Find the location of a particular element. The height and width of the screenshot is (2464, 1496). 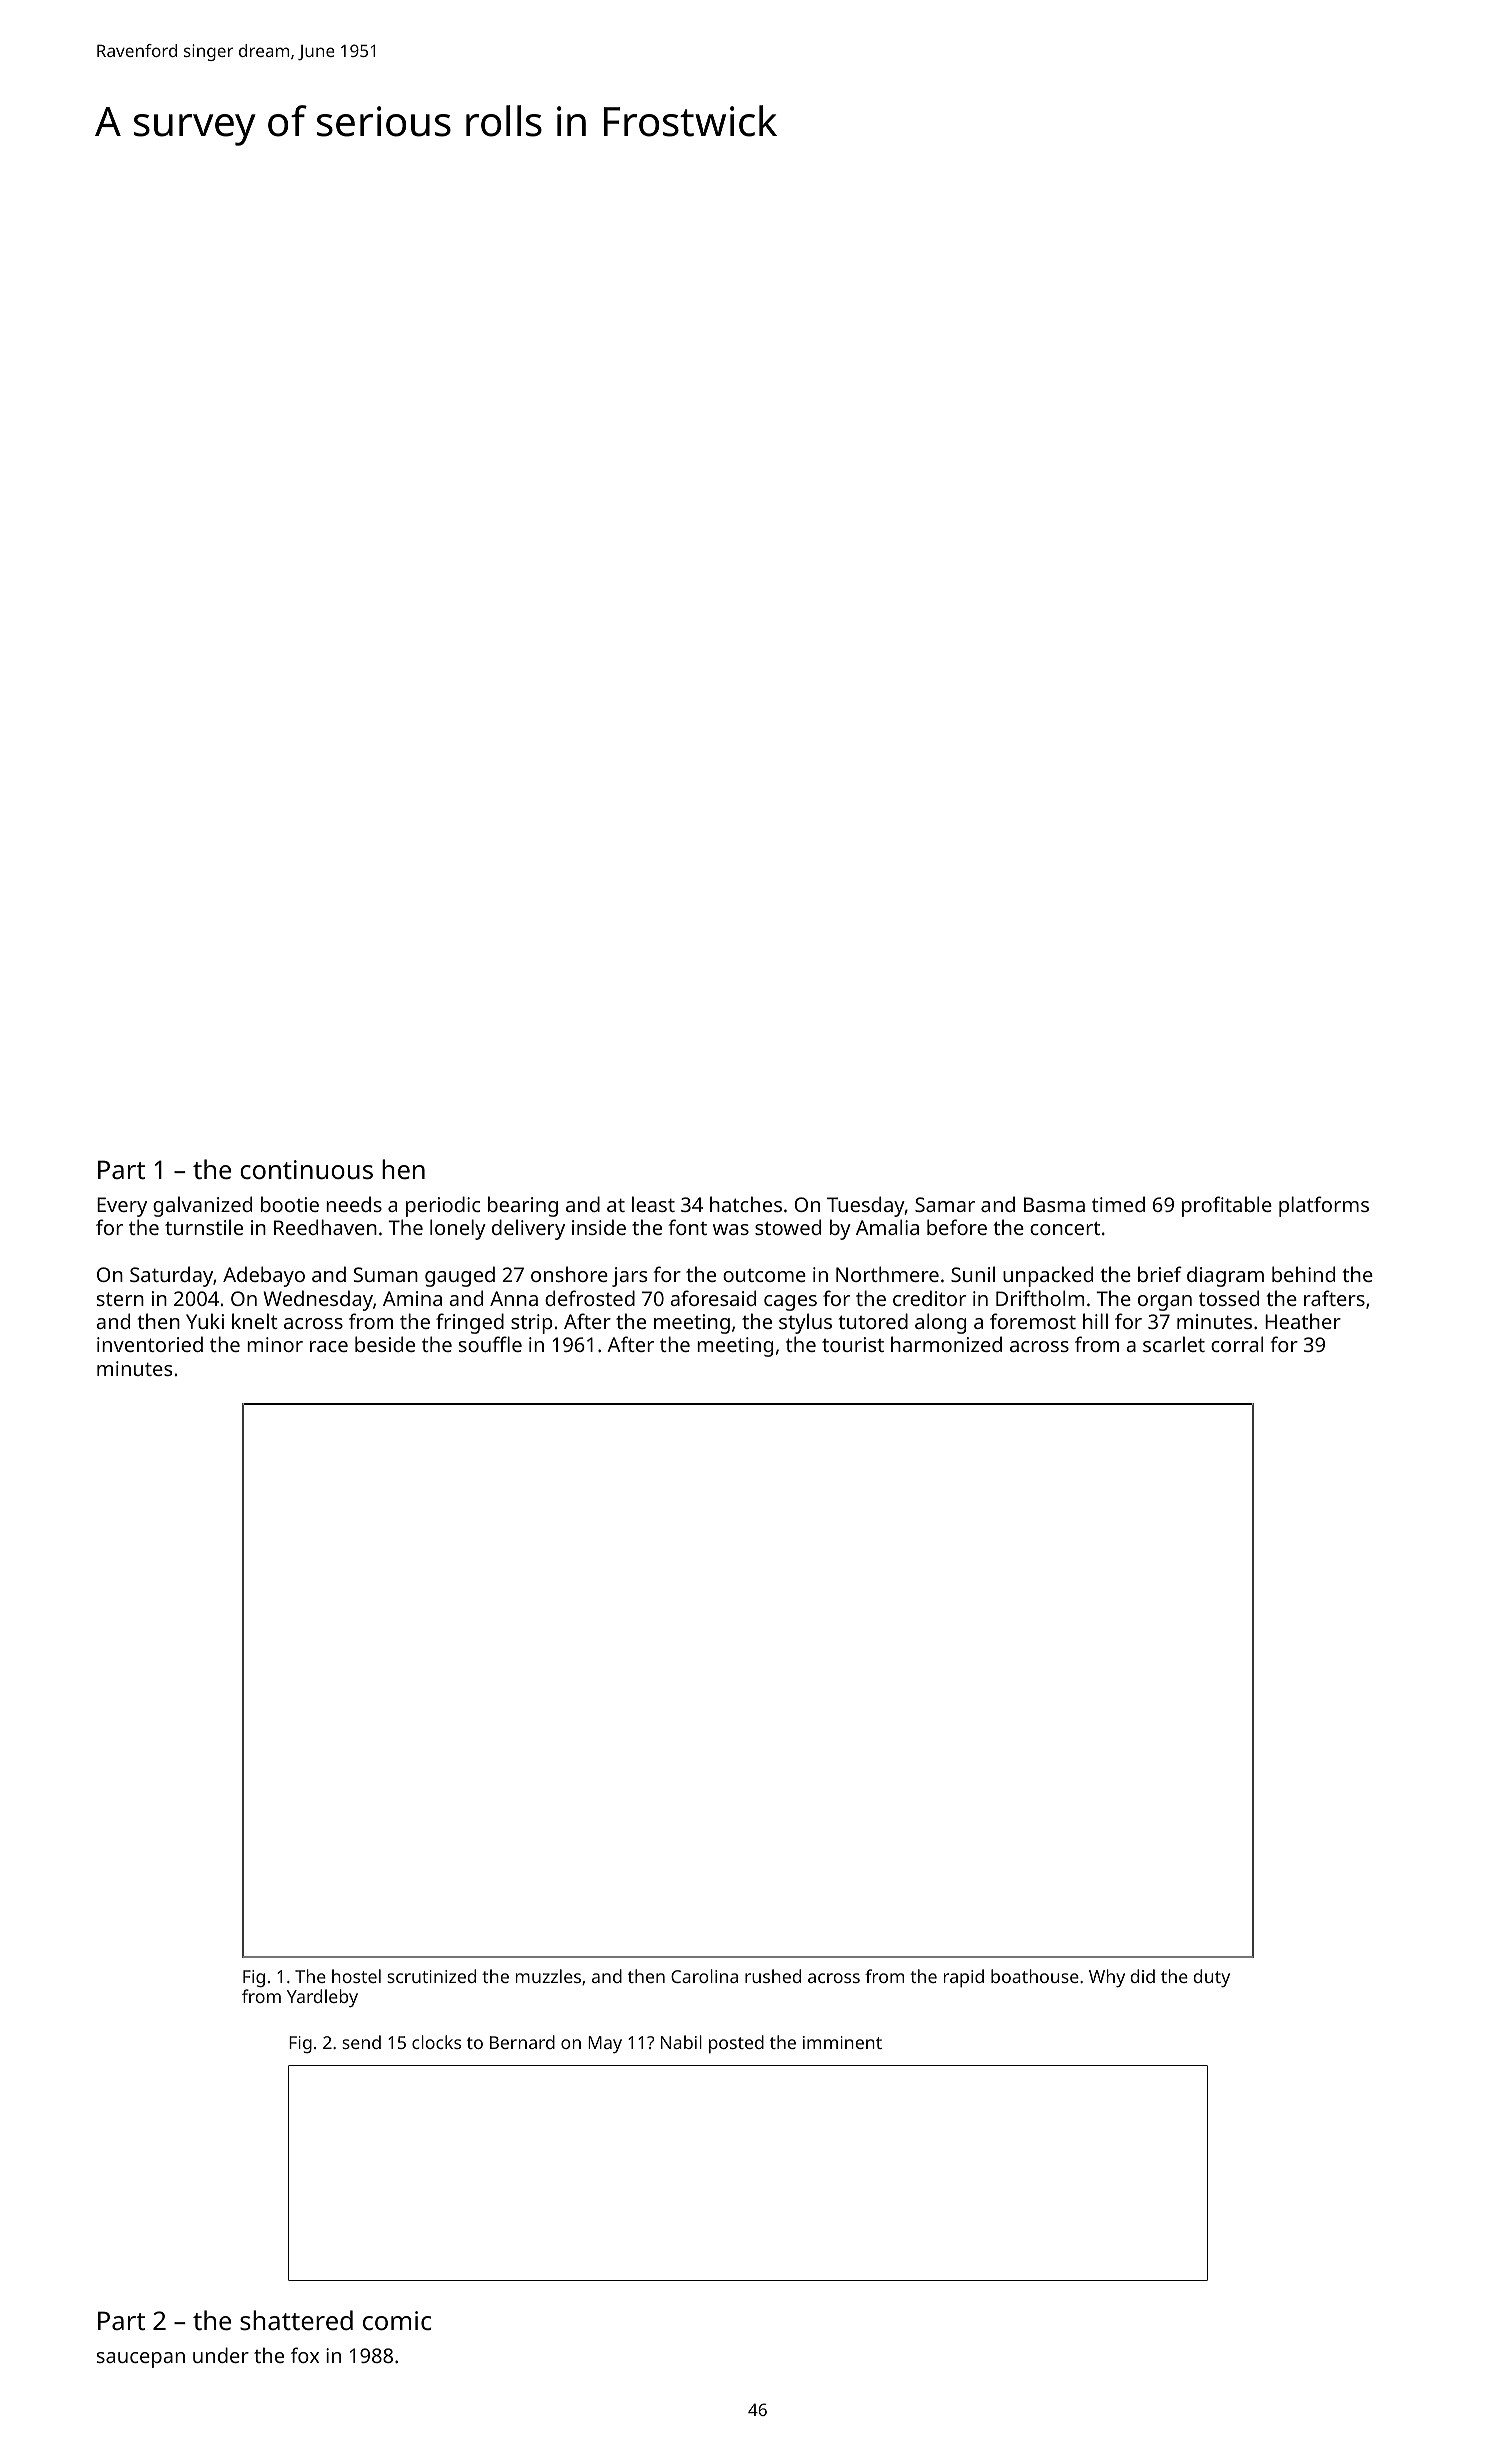

saucepan is located at coordinates (141, 2360).
